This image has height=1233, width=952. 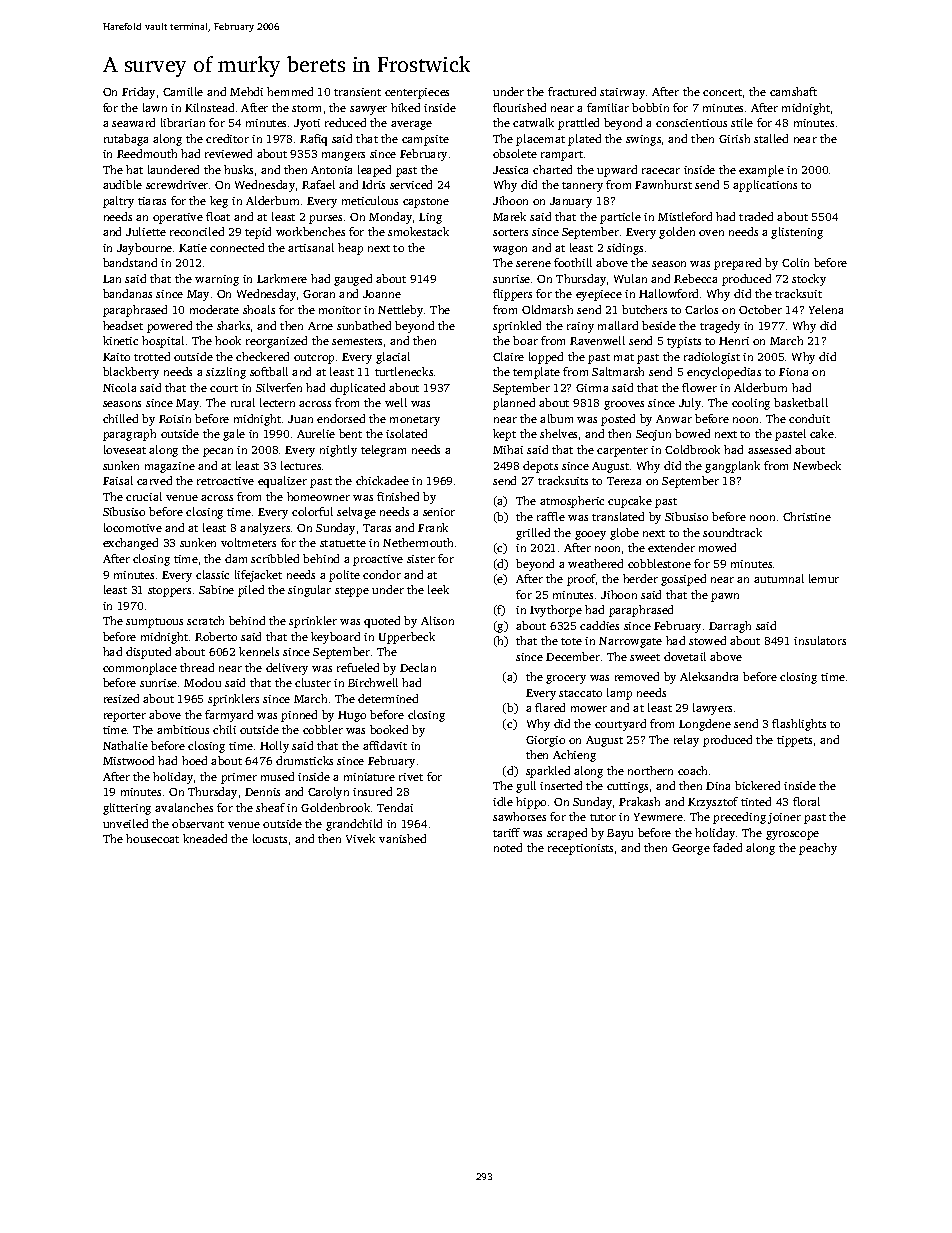 What do you see at coordinates (152, 838) in the image?
I see `housecoat` at bounding box center [152, 838].
